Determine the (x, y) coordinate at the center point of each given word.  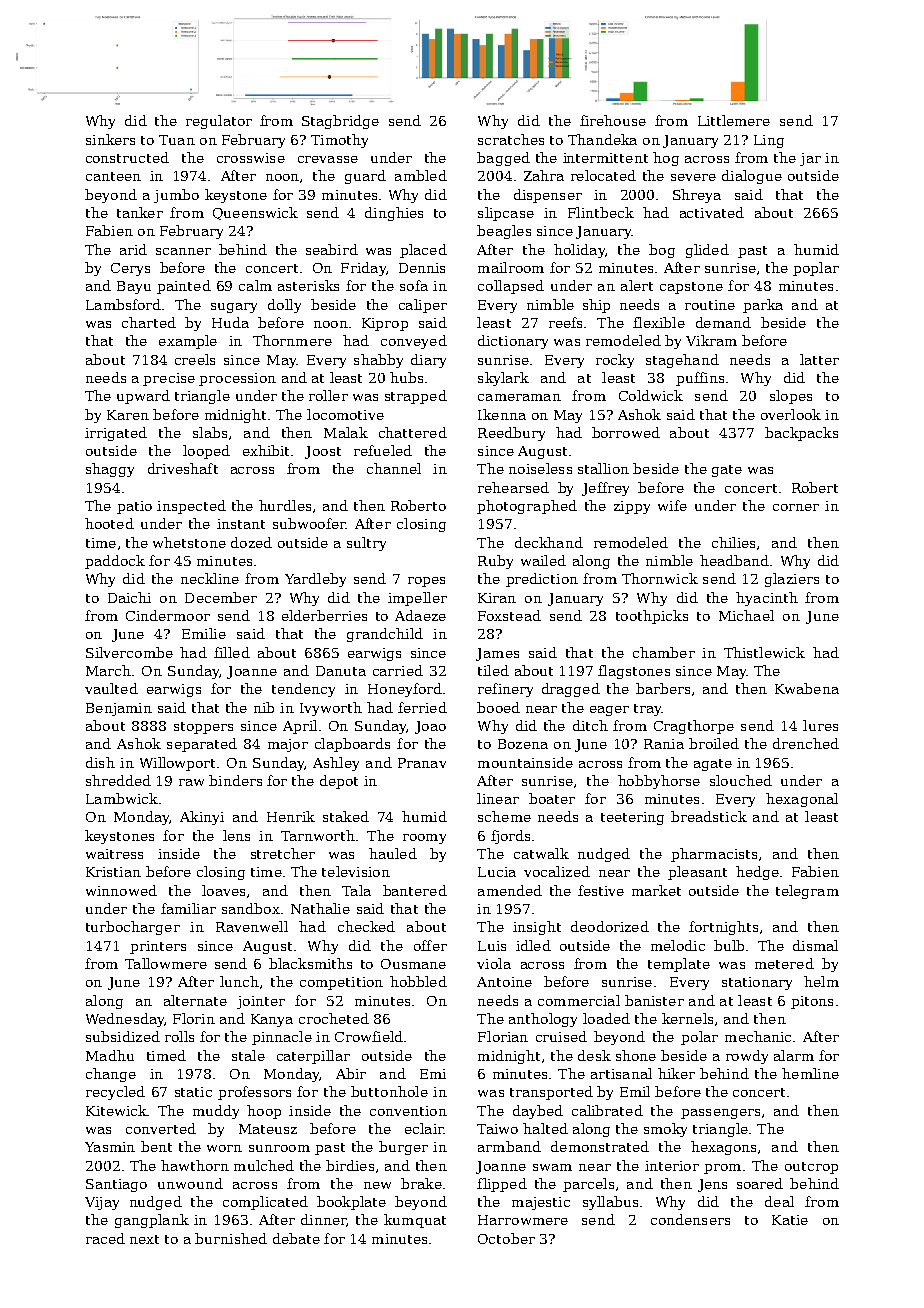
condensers (690, 1219)
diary (428, 361)
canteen (113, 176)
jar (810, 159)
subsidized (123, 1036)
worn (224, 1148)
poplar (816, 269)
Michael (746, 615)
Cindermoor (168, 615)
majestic (541, 1203)
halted (545, 1128)
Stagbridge (340, 122)
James (497, 654)
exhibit (266, 450)
